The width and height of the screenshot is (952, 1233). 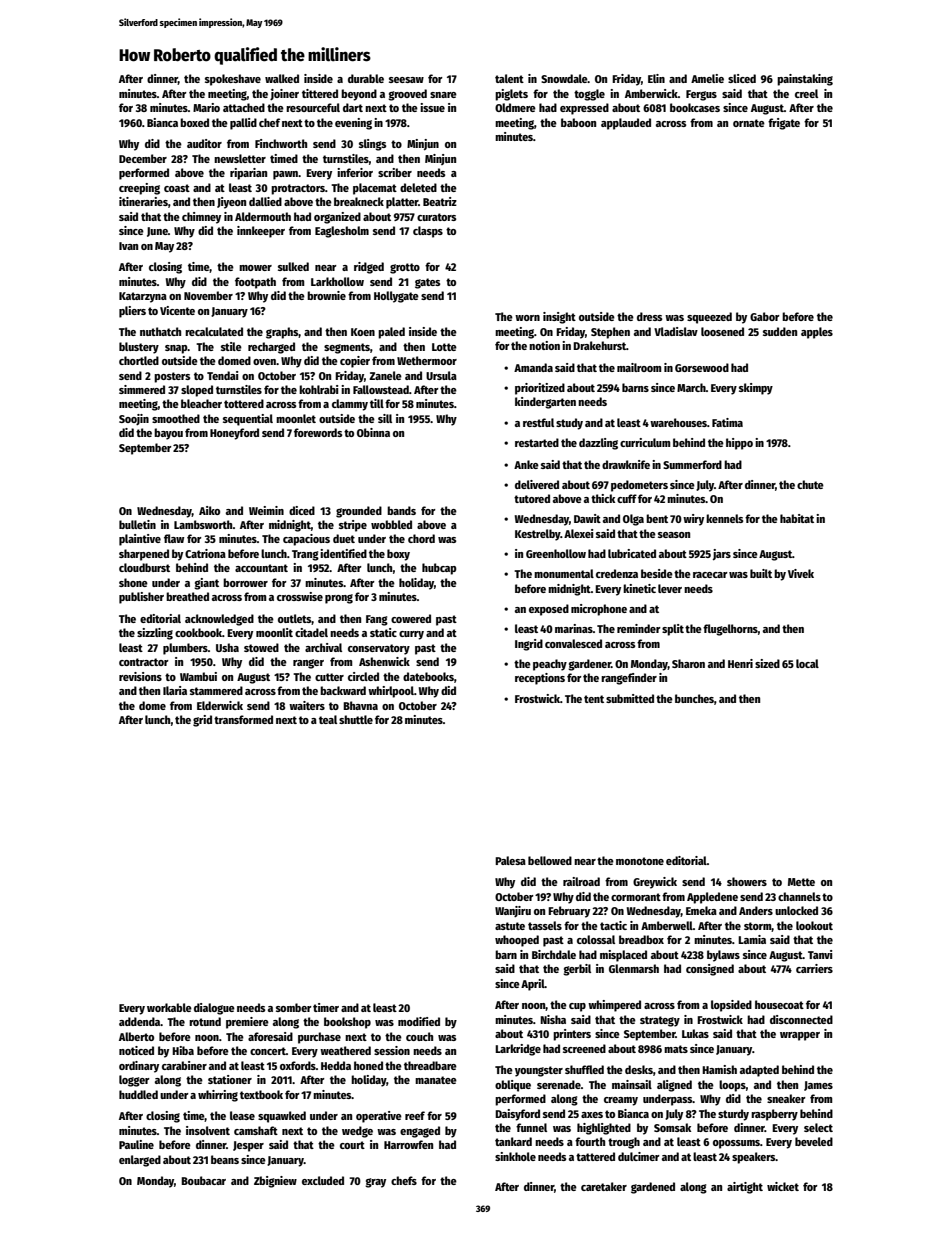 What do you see at coordinates (318, 389) in the screenshot?
I see `kohlrabi` at bounding box center [318, 389].
